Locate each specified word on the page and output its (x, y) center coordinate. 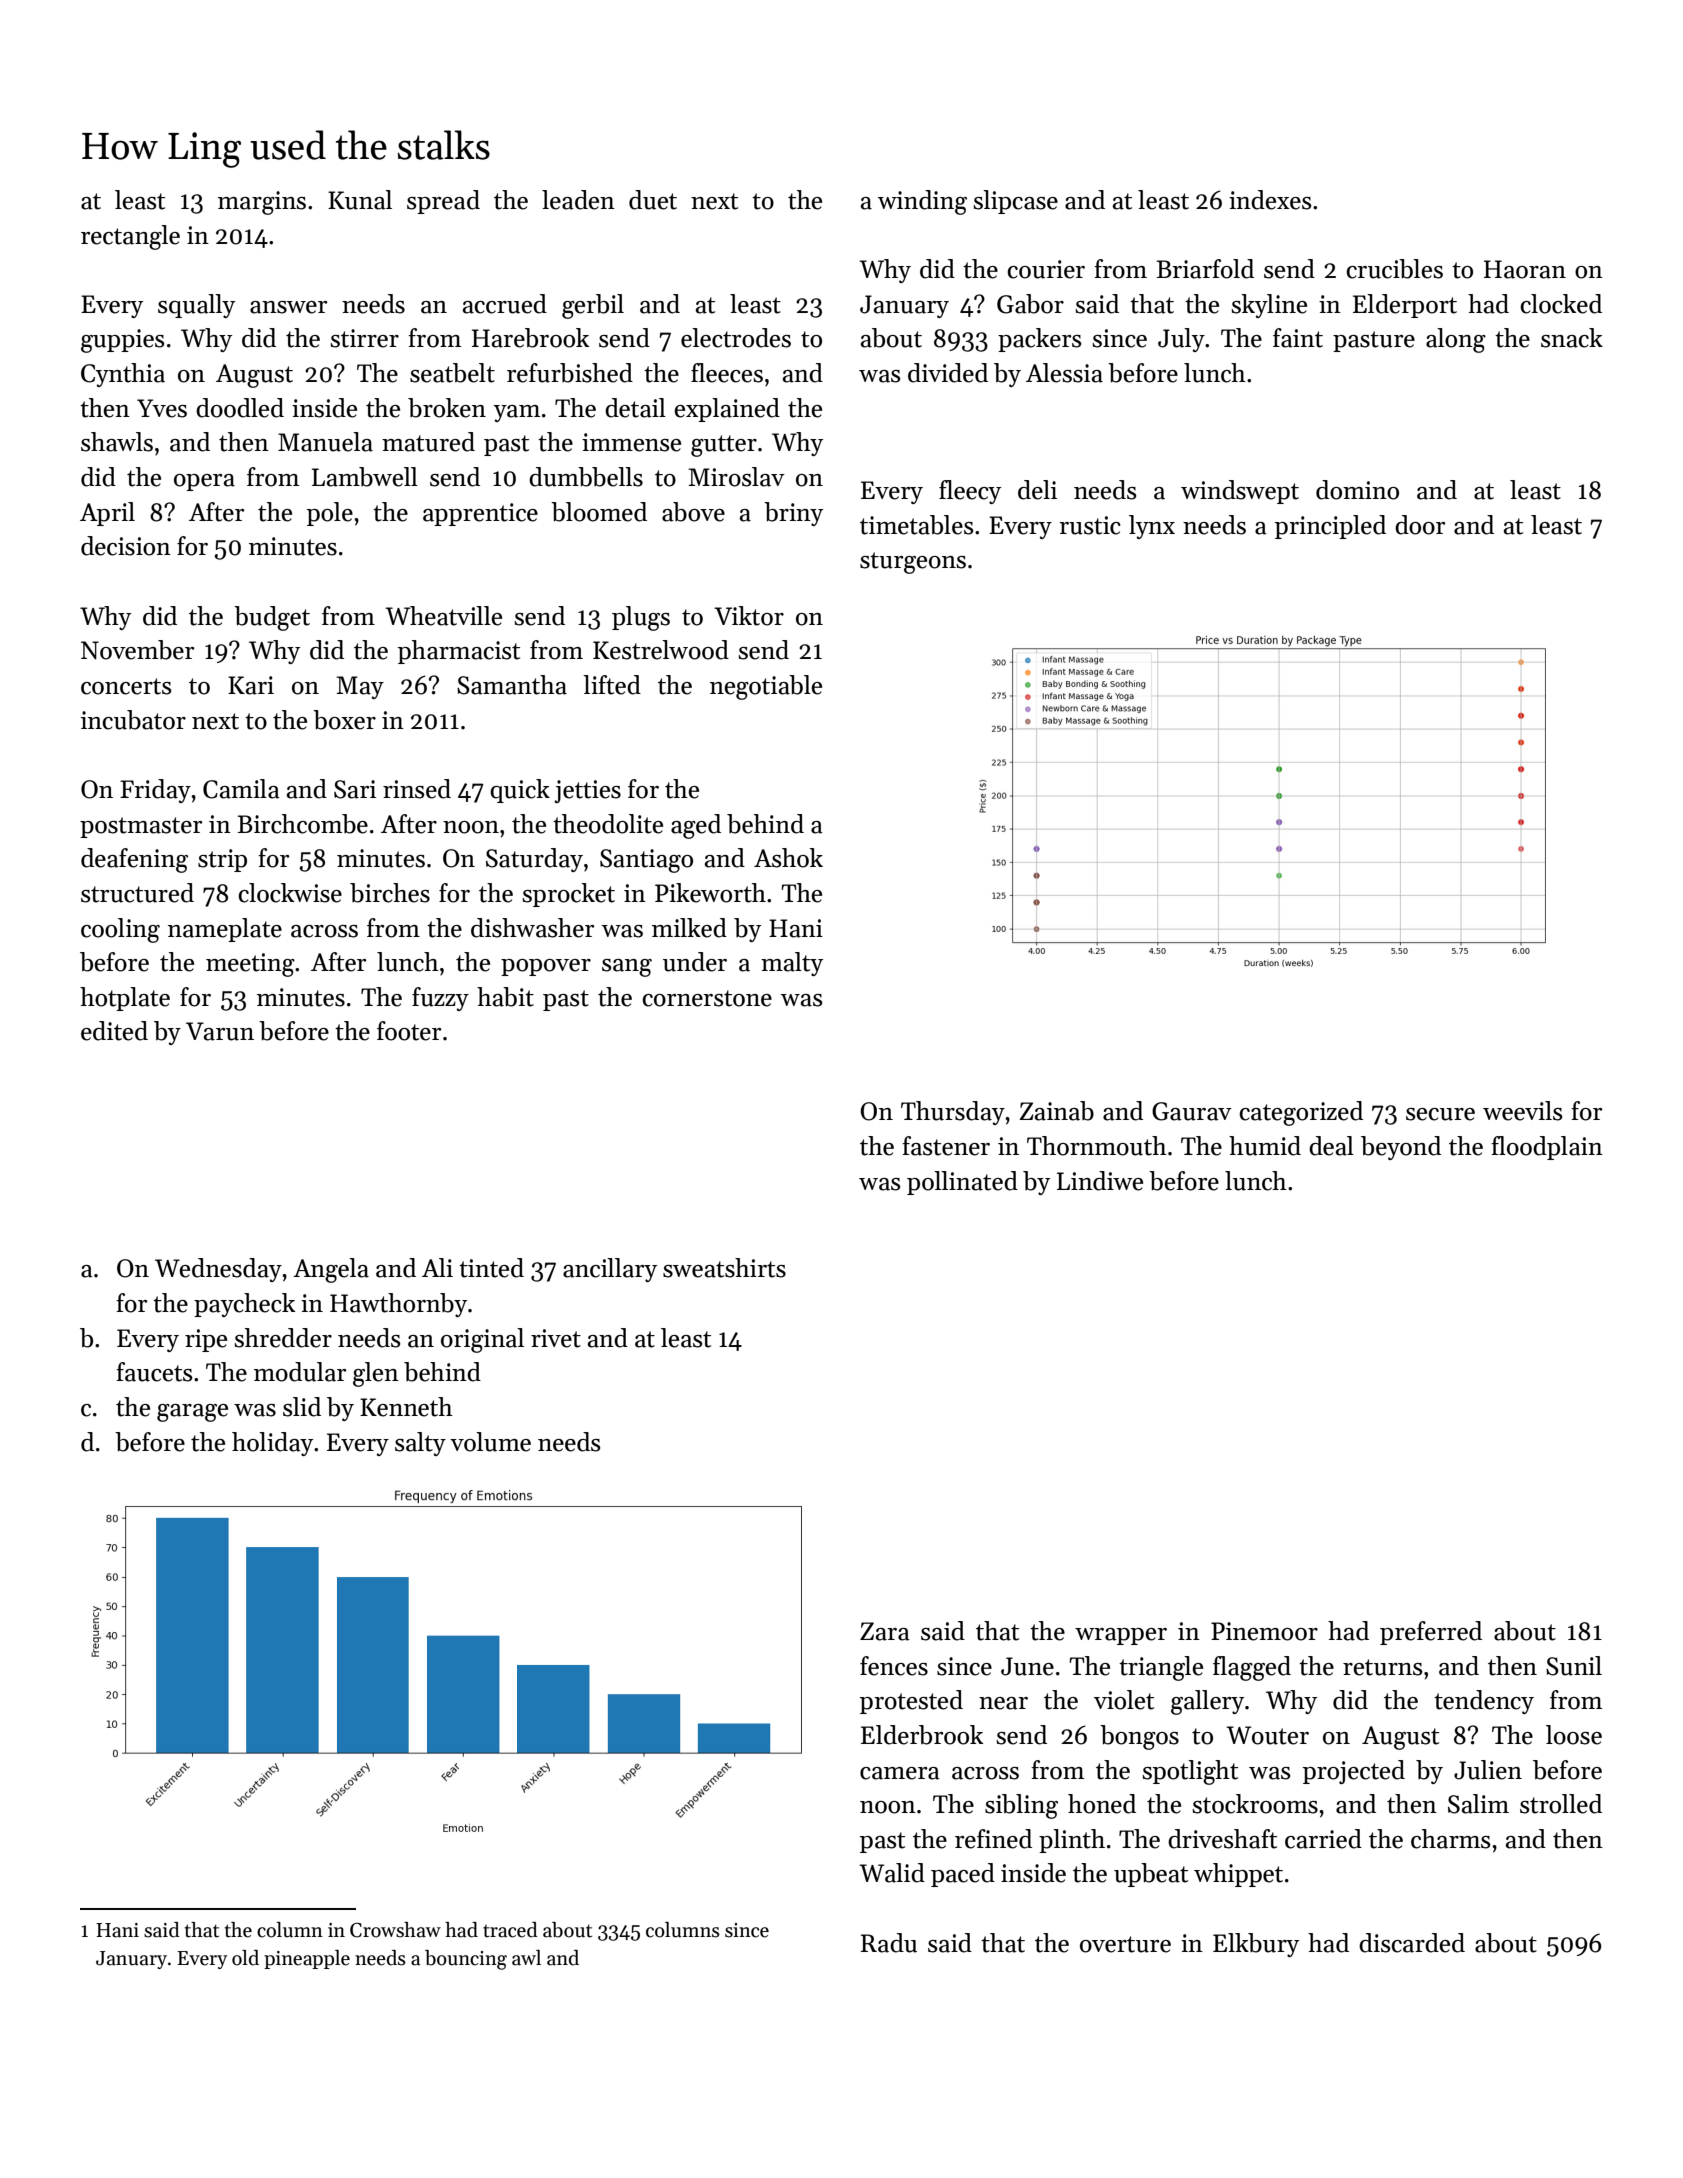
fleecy (970, 492)
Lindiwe (1100, 1181)
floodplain (1547, 1148)
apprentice (480, 514)
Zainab (1056, 1111)
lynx (1152, 527)
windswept (1240, 492)
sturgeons (913, 563)
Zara (885, 1631)
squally (196, 306)
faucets (154, 1372)
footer (409, 1031)
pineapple (307, 1959)
